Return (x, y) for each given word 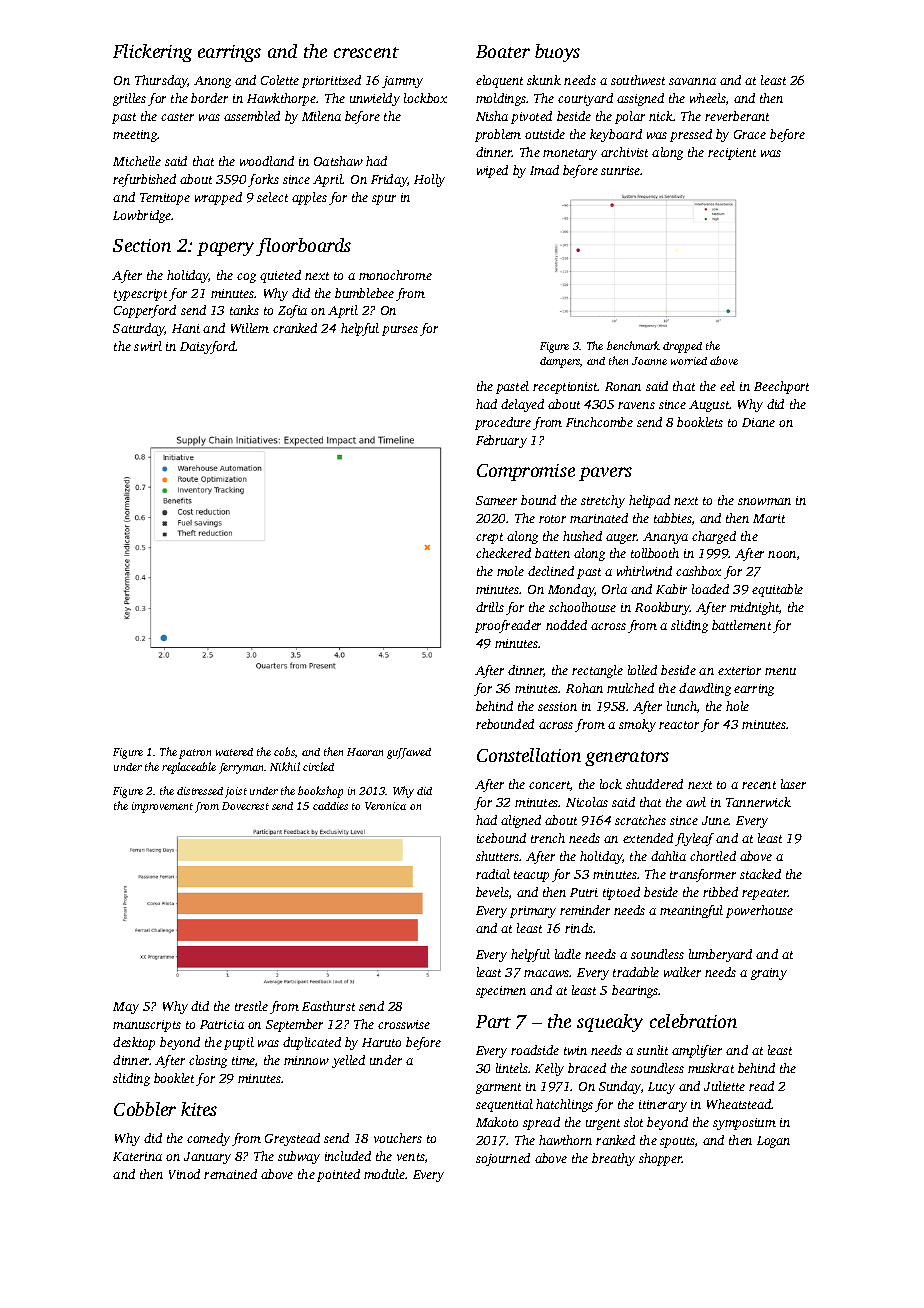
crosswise (404, 1024)
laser (793, 784)
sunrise (621, 170)
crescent (366, 52)
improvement (162, 807)
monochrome (395, 275)
